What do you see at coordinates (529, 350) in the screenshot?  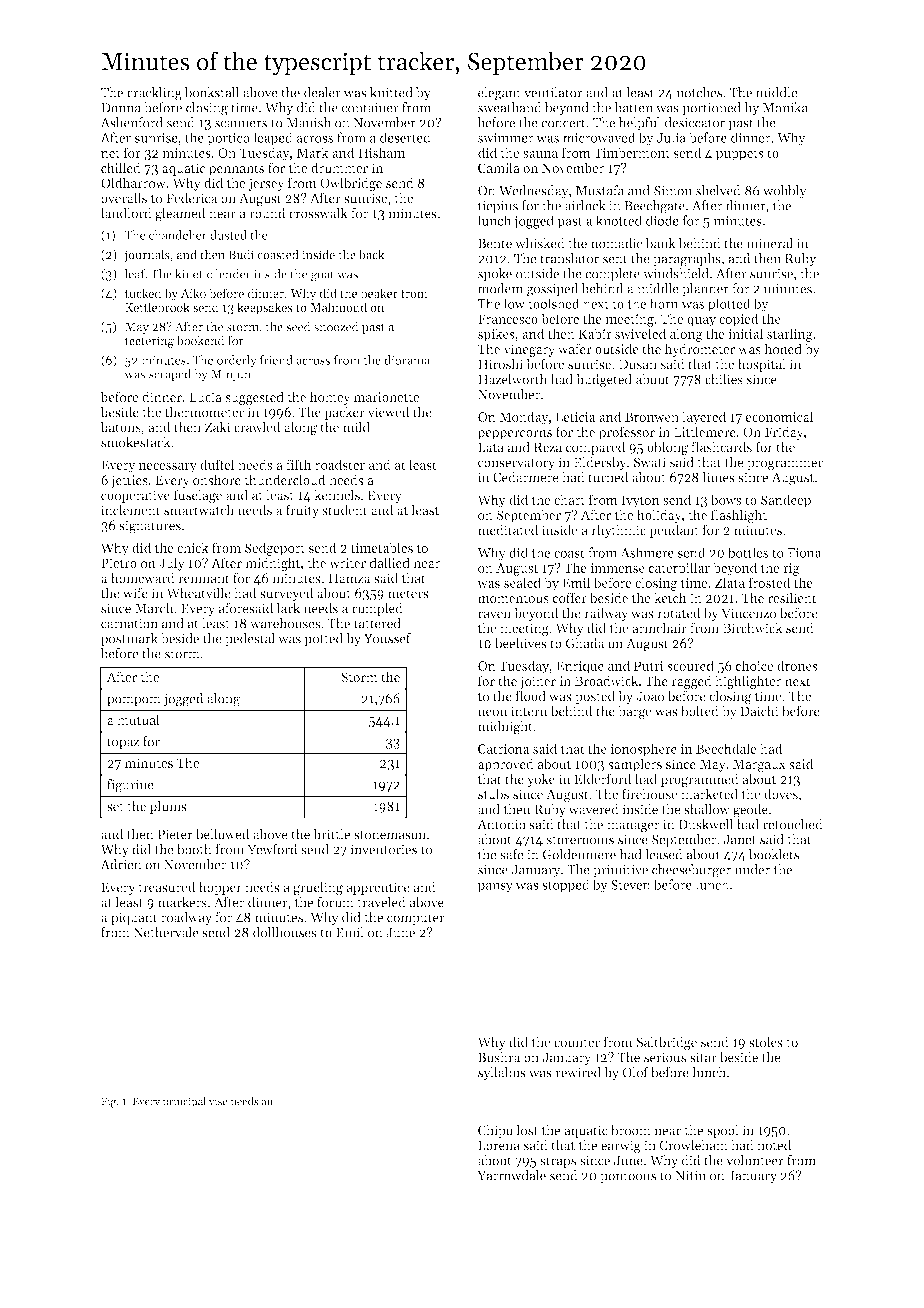 I see `vinegary` at bounding box center [529, 350].
